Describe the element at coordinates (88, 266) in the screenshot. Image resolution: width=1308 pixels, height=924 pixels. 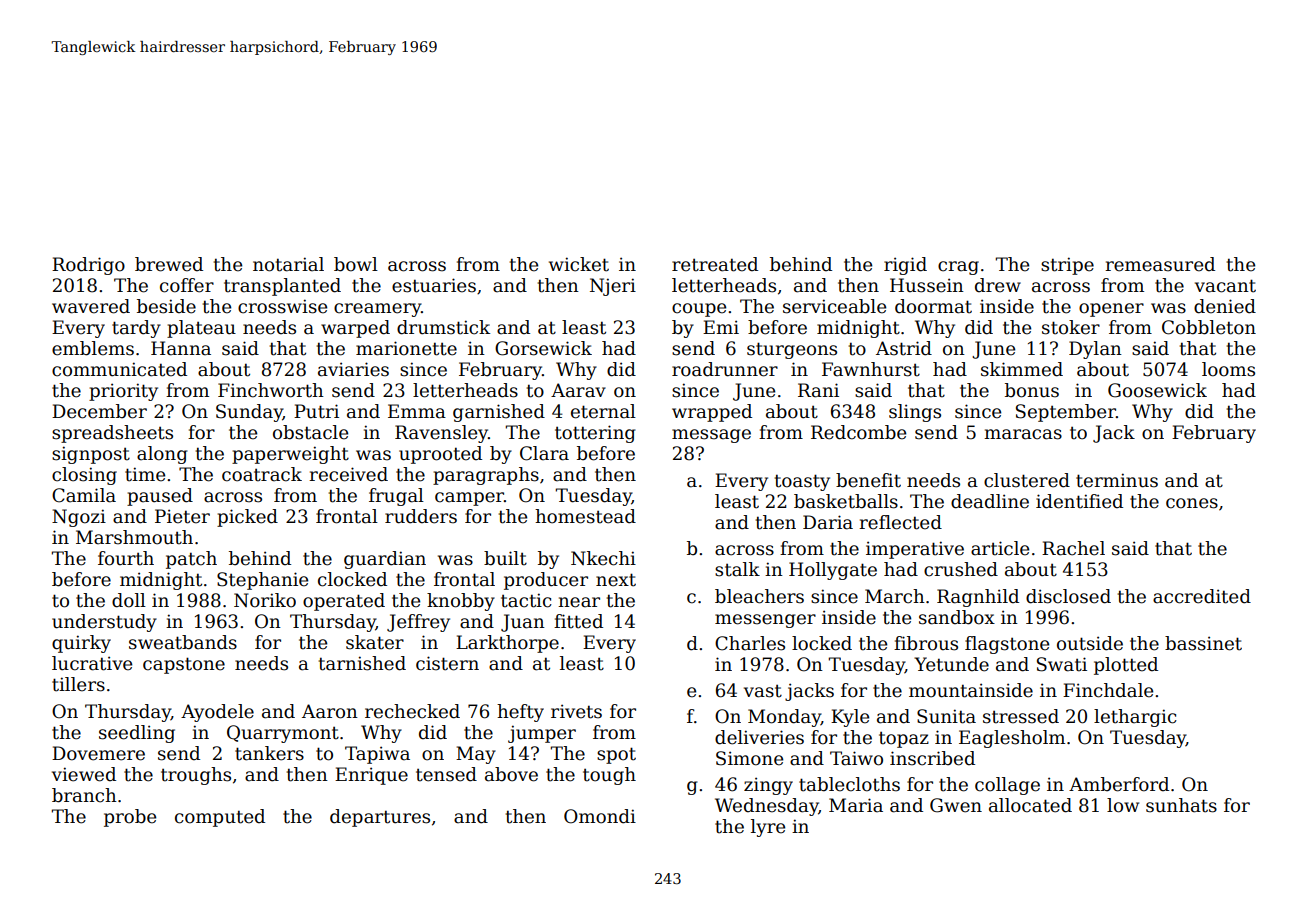
I see `Rodrigo` at that location.
